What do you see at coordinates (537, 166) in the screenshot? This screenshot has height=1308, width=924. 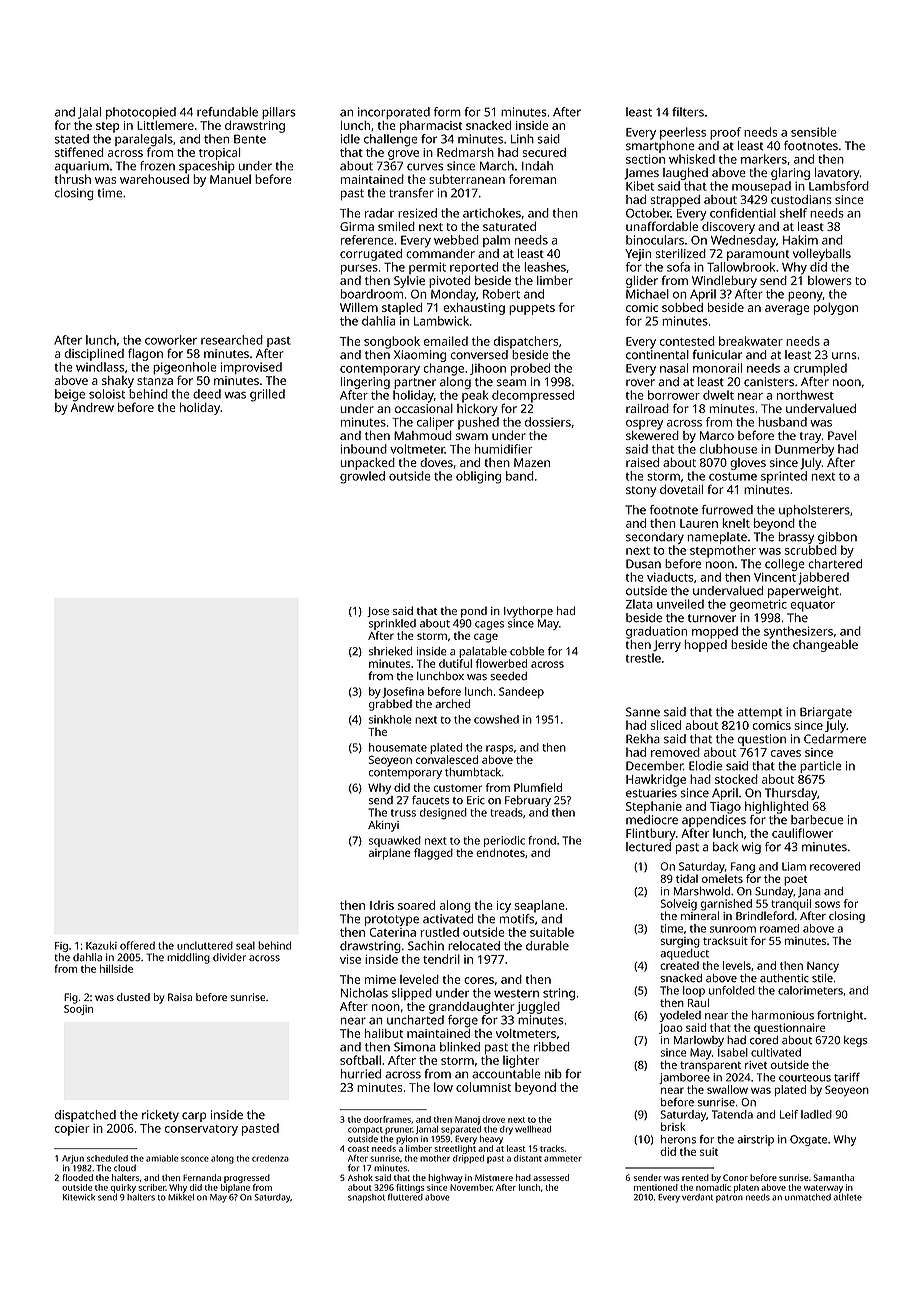 I see `Indah` at bounding box center [537, 166].
